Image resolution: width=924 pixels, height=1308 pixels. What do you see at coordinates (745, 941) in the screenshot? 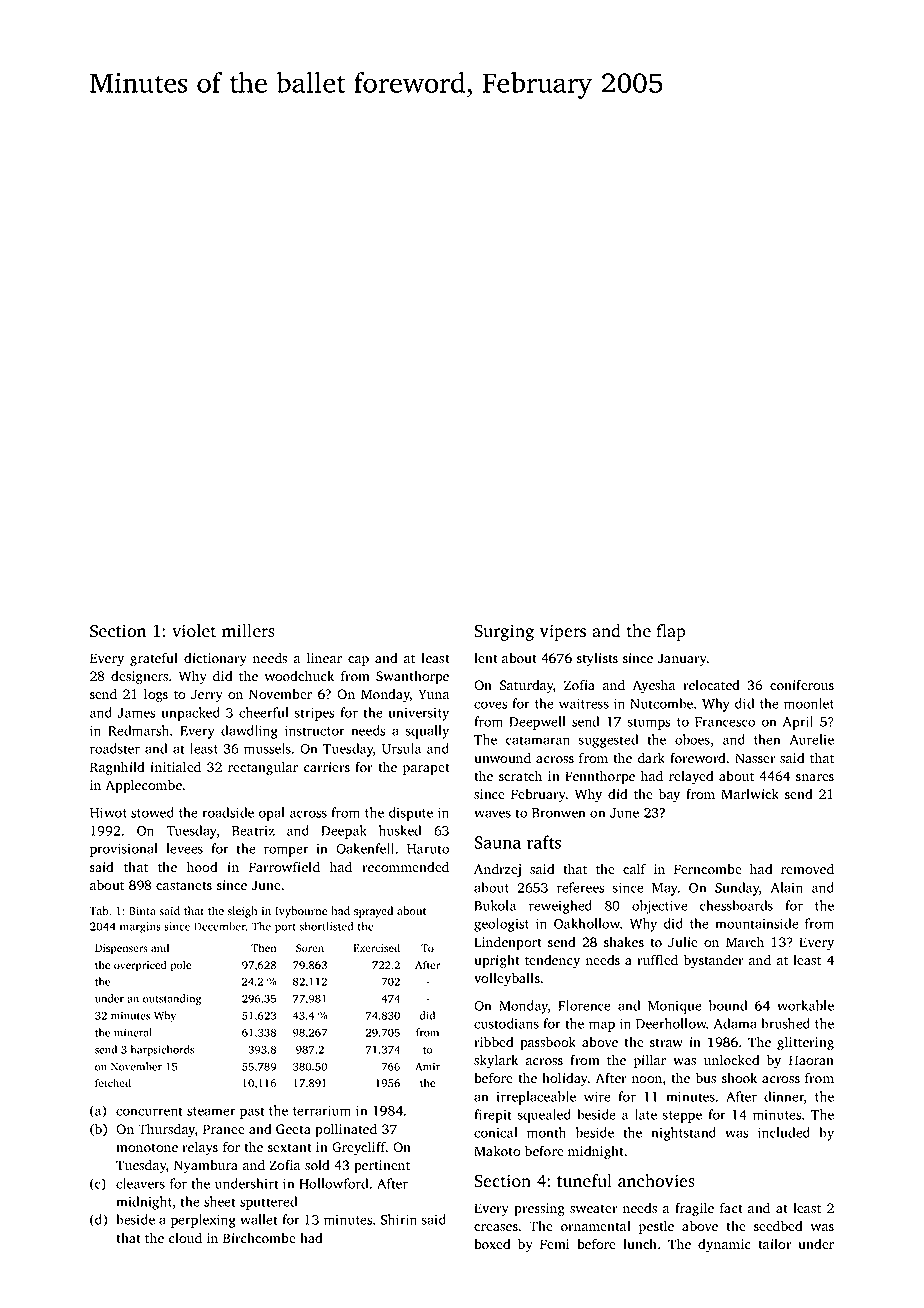
I see `March` at bounding box center [745, 941].
